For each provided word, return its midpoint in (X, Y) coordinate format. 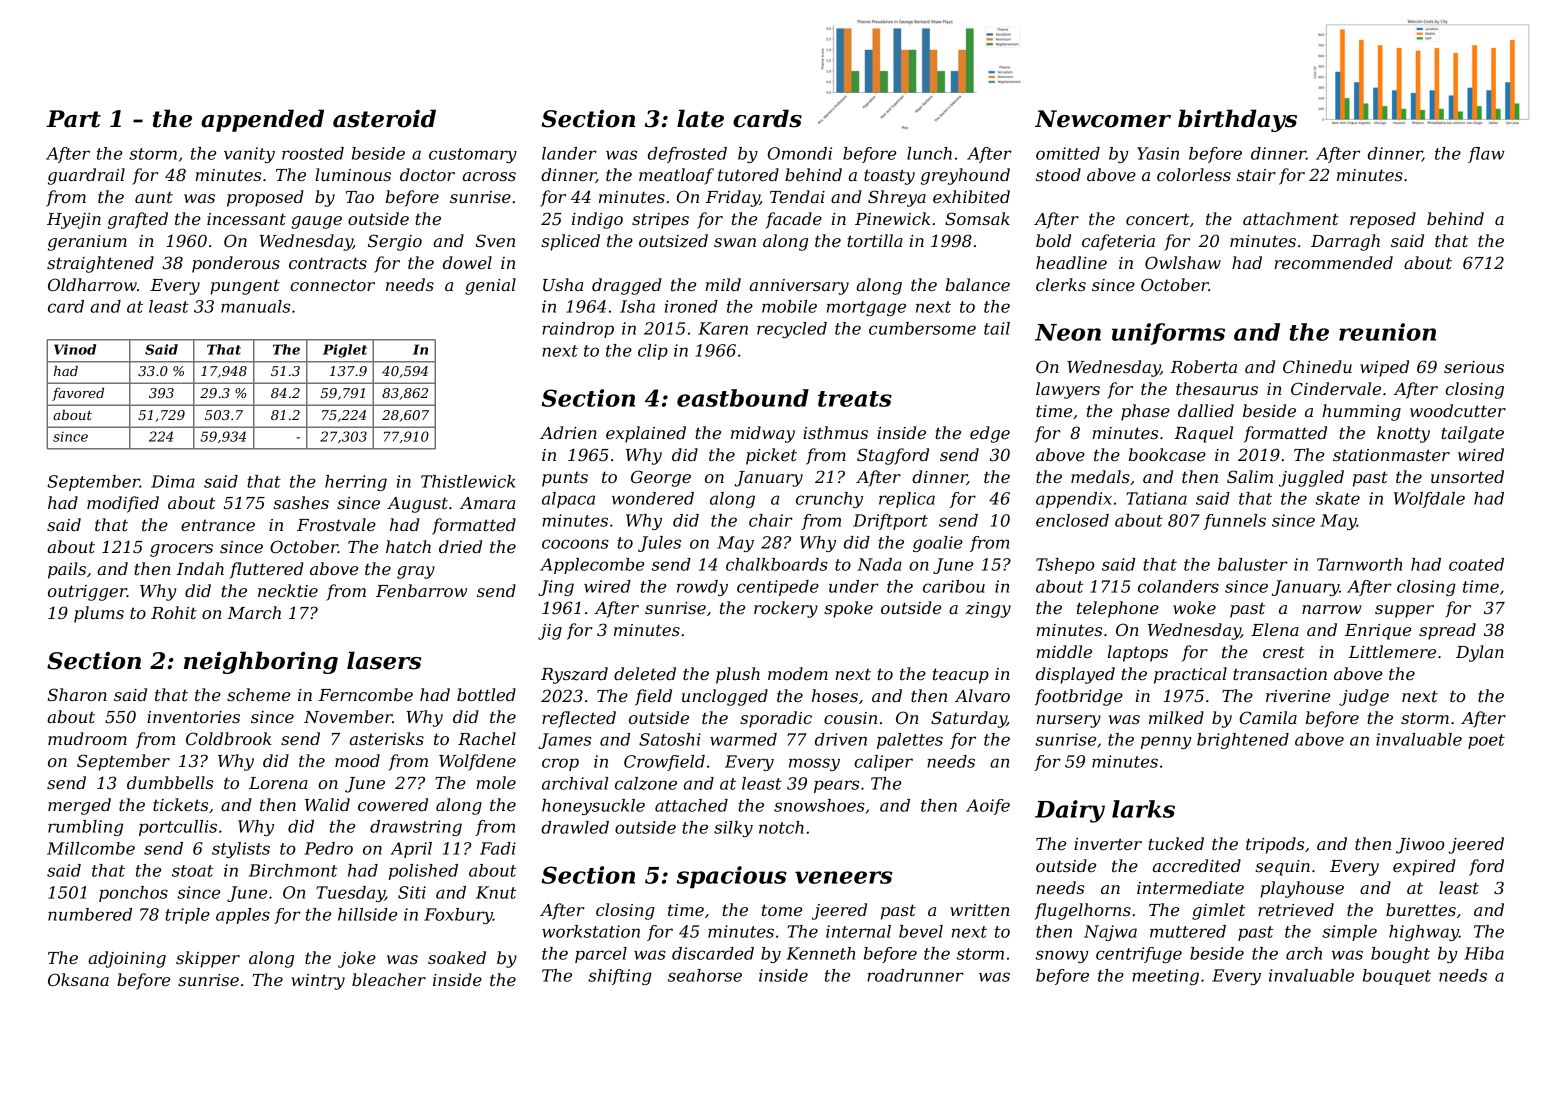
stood (1058, 174)
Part (73, 119)
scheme (258, 694)
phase (1145, 412)
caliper (883, 763)
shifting (620, 977)
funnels (1234, 522)
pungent (245, 287)
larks (1143, 809)
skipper (208, 959)
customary (473, 155)
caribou (954, 586)
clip (653, 352)
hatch (408, 546)
